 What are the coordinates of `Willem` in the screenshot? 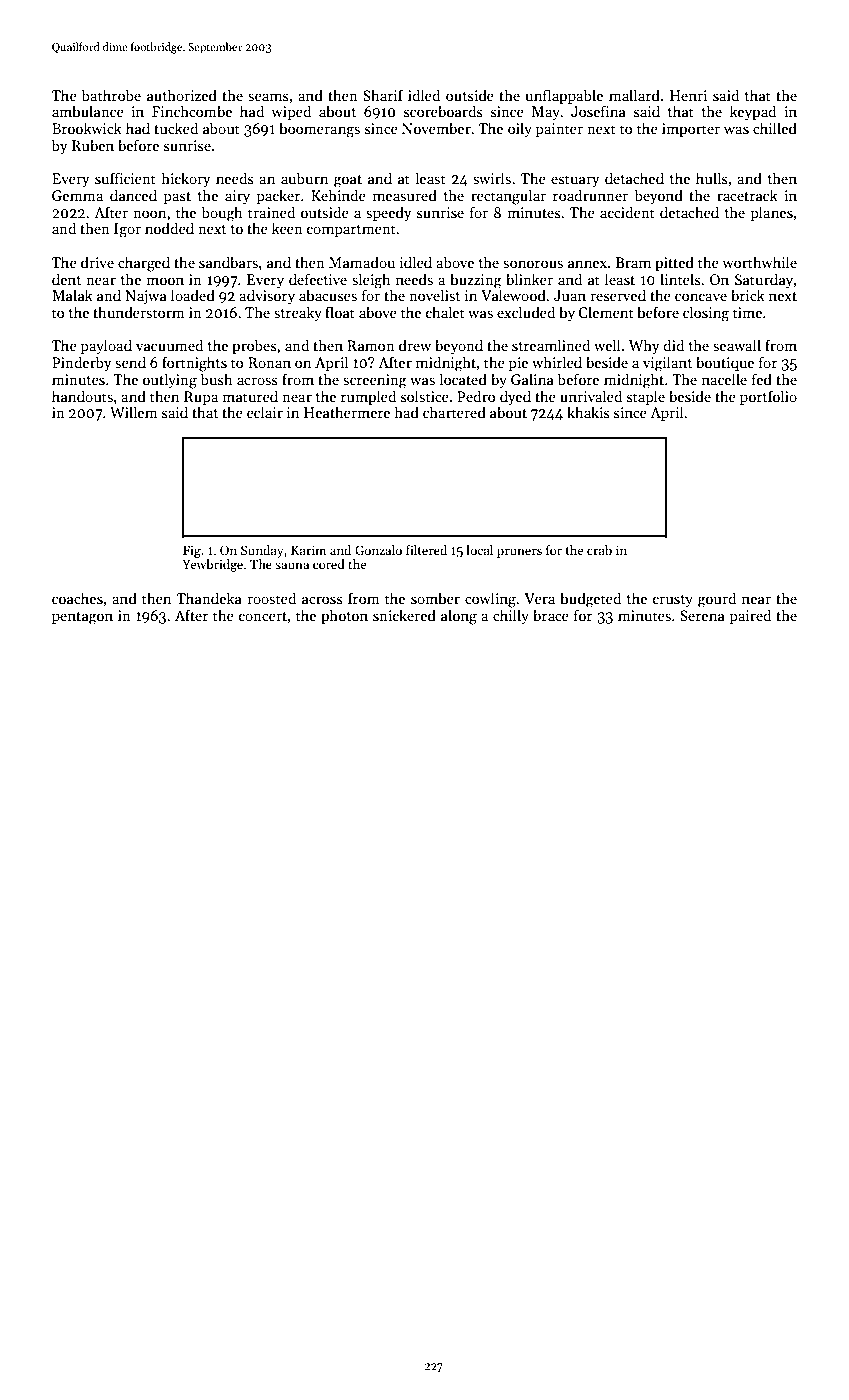 It's located at (134, 412).
